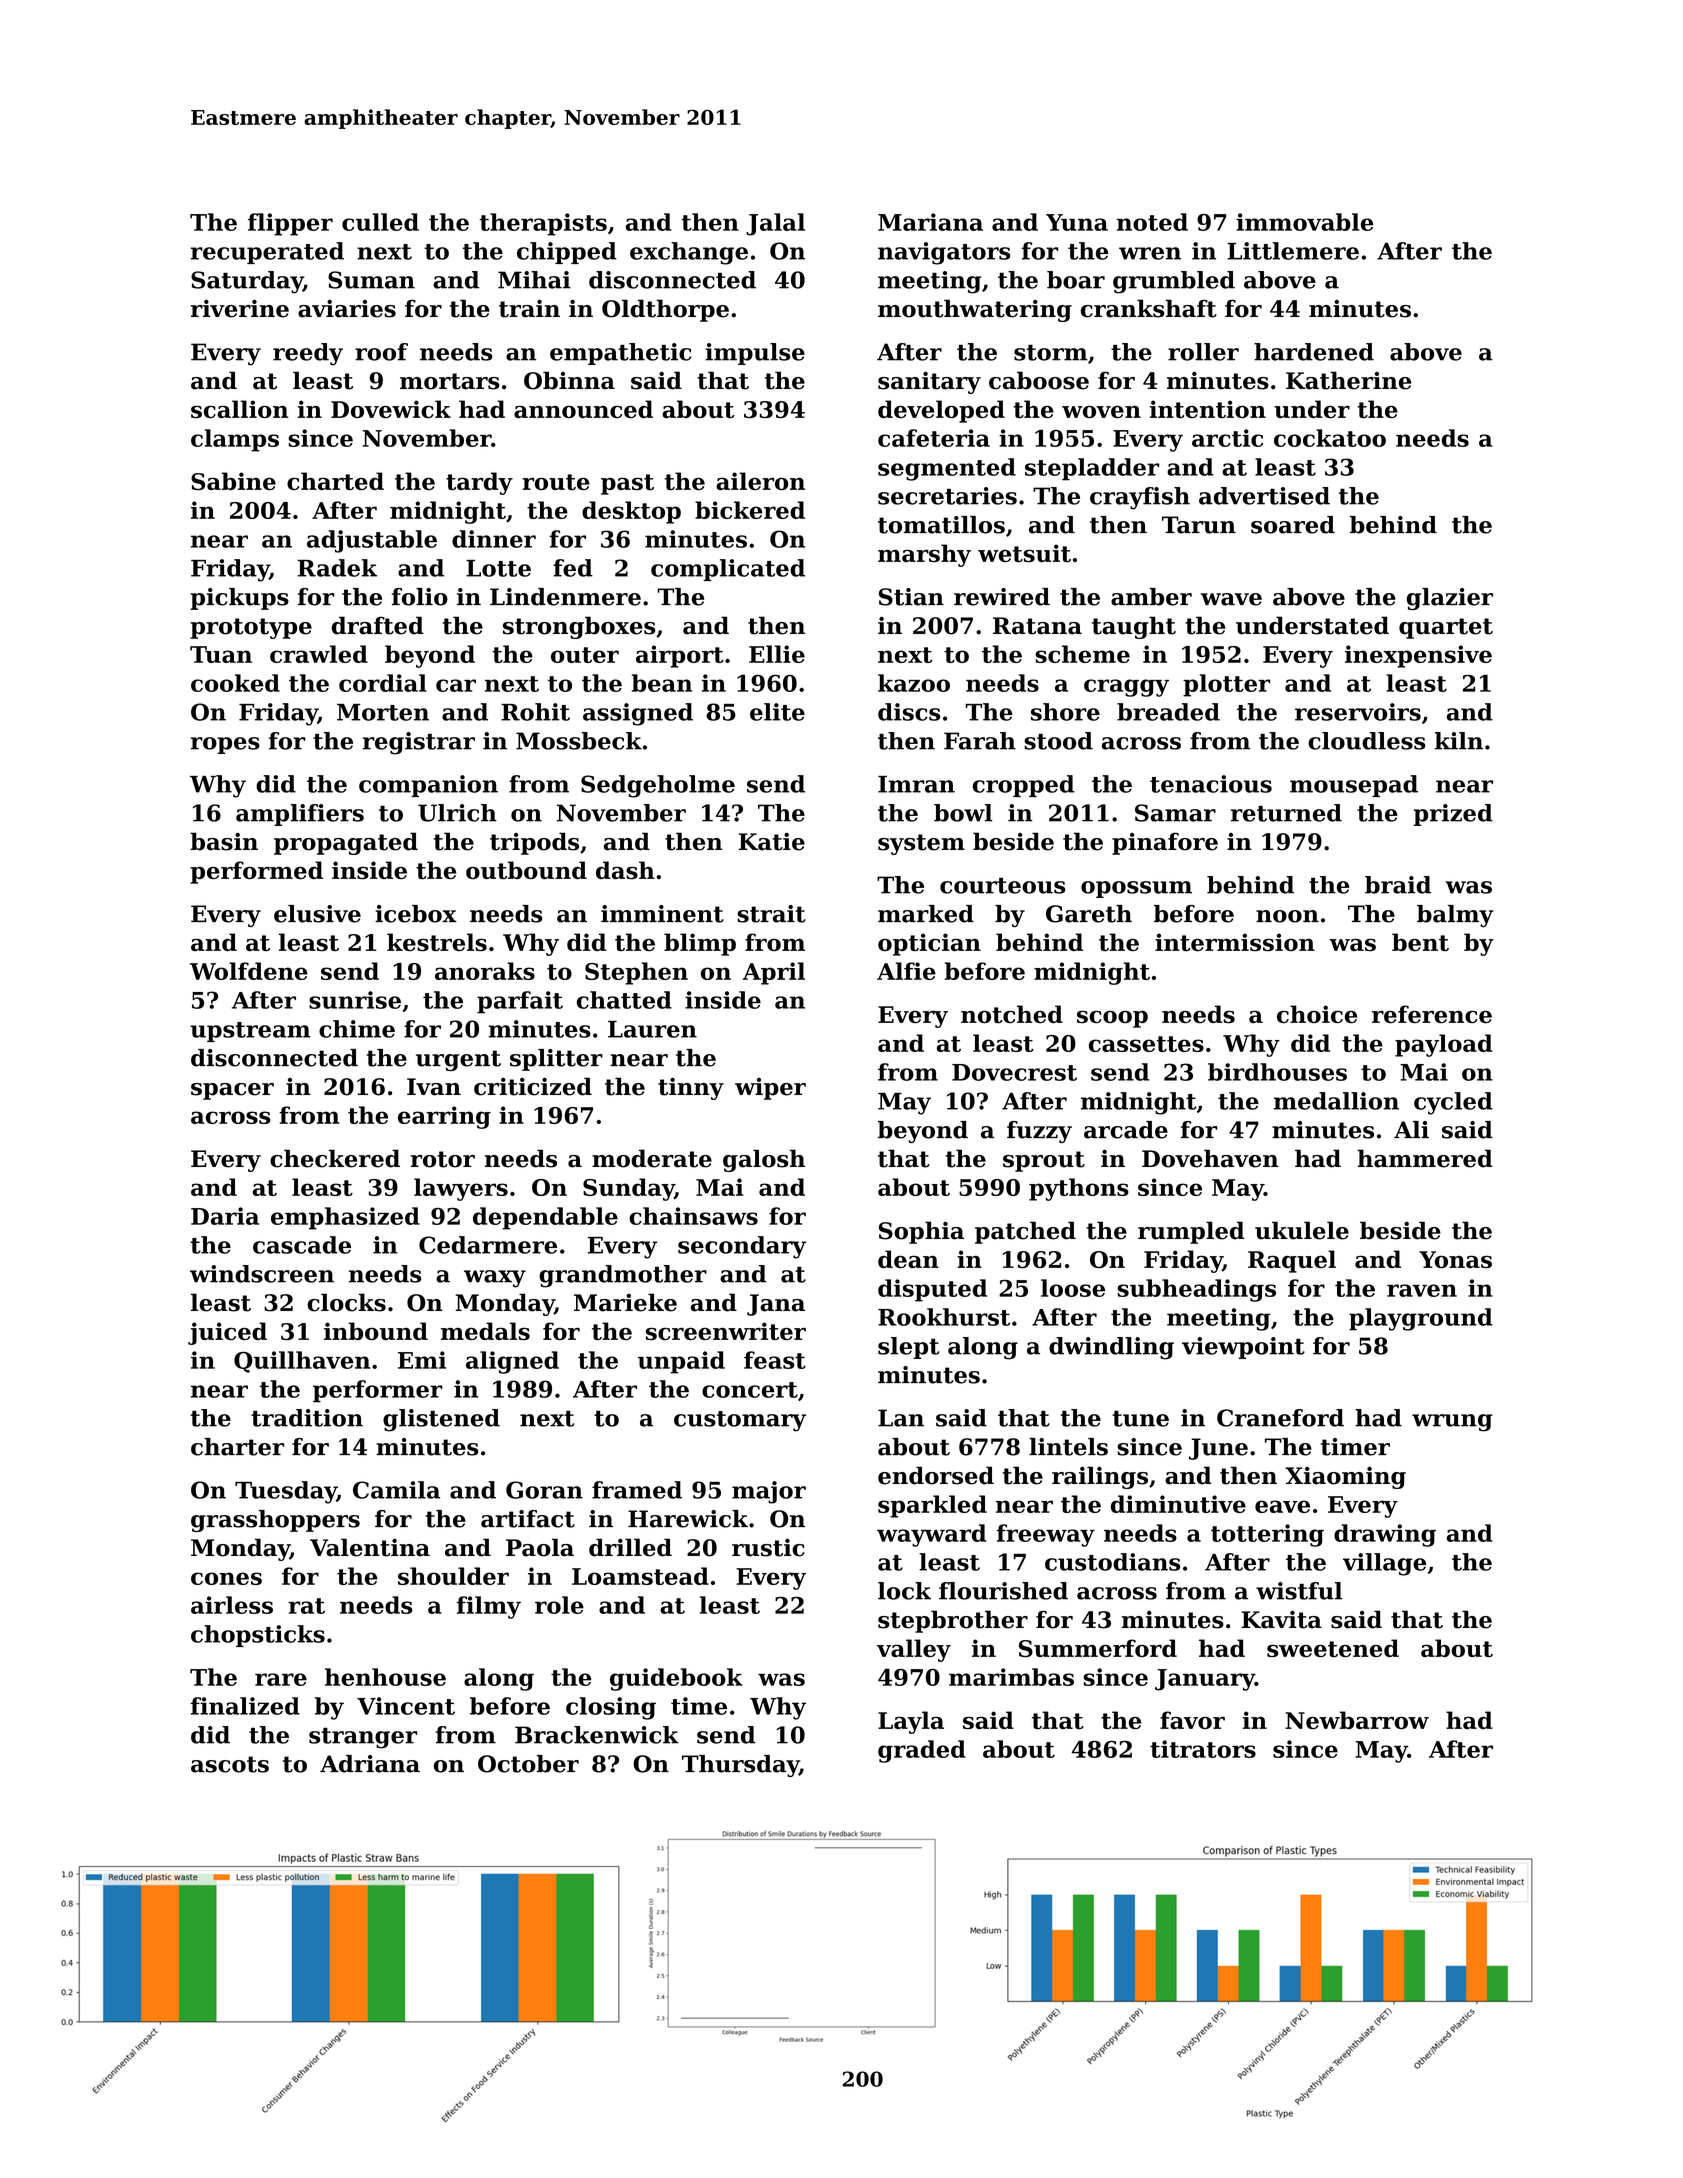 This screenshot has width=1683, height=2178. What do you see at coordinates (378, 625) in the screenshot?
I see `drafted` at bounding box center [378, 625].
